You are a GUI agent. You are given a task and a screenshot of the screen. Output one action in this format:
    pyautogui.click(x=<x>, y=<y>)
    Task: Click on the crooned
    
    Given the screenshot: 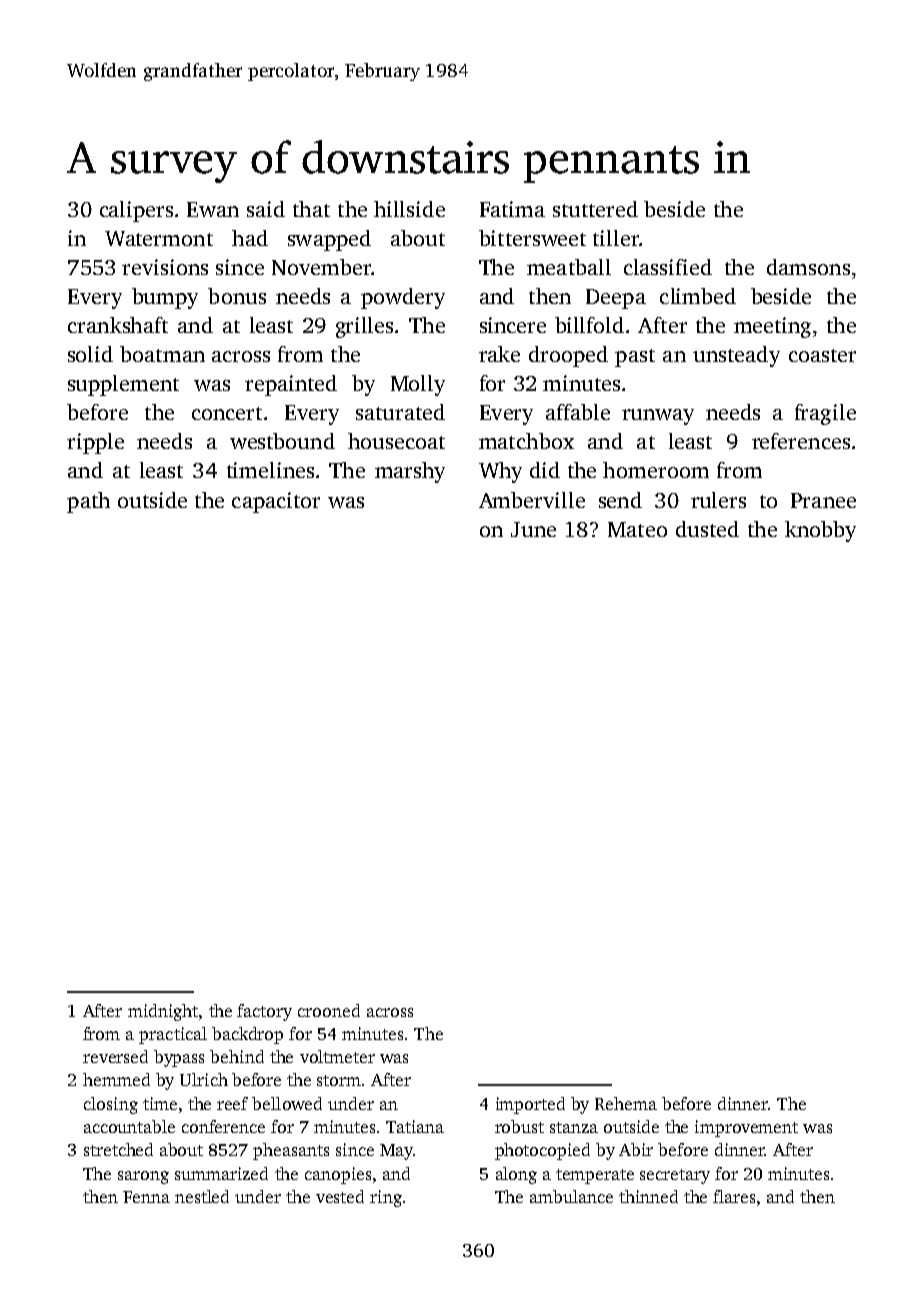 What is the action you would take?
    pyautogui.click(x=329, y=1010)
